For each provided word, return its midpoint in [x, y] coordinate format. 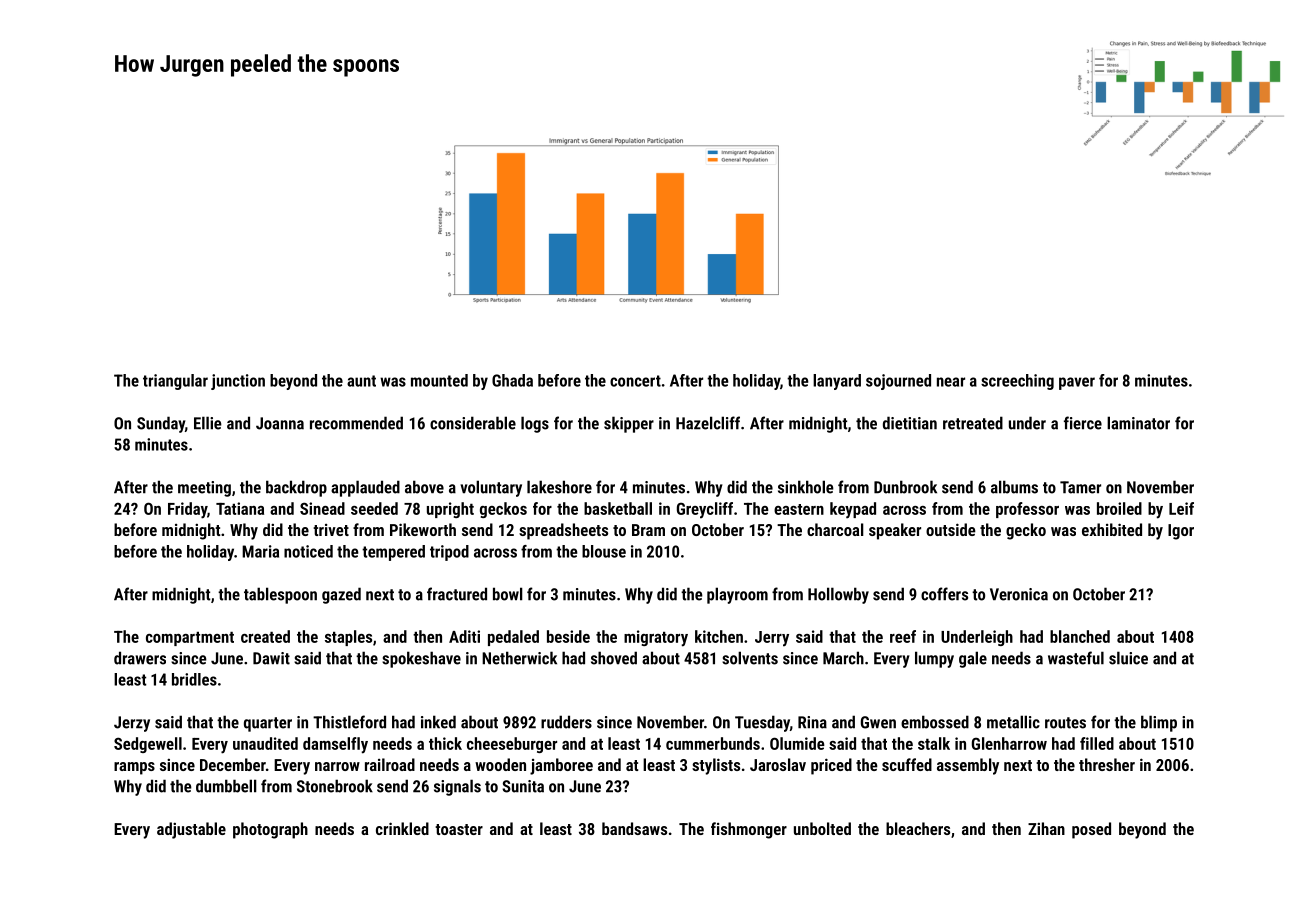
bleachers [918, 828]
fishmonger [749, 830]
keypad [853, 510]
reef [903, 636]
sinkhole [806, 487]
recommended [356, 423]
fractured [457, 594]
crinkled [402, 828]
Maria [260, 551]
